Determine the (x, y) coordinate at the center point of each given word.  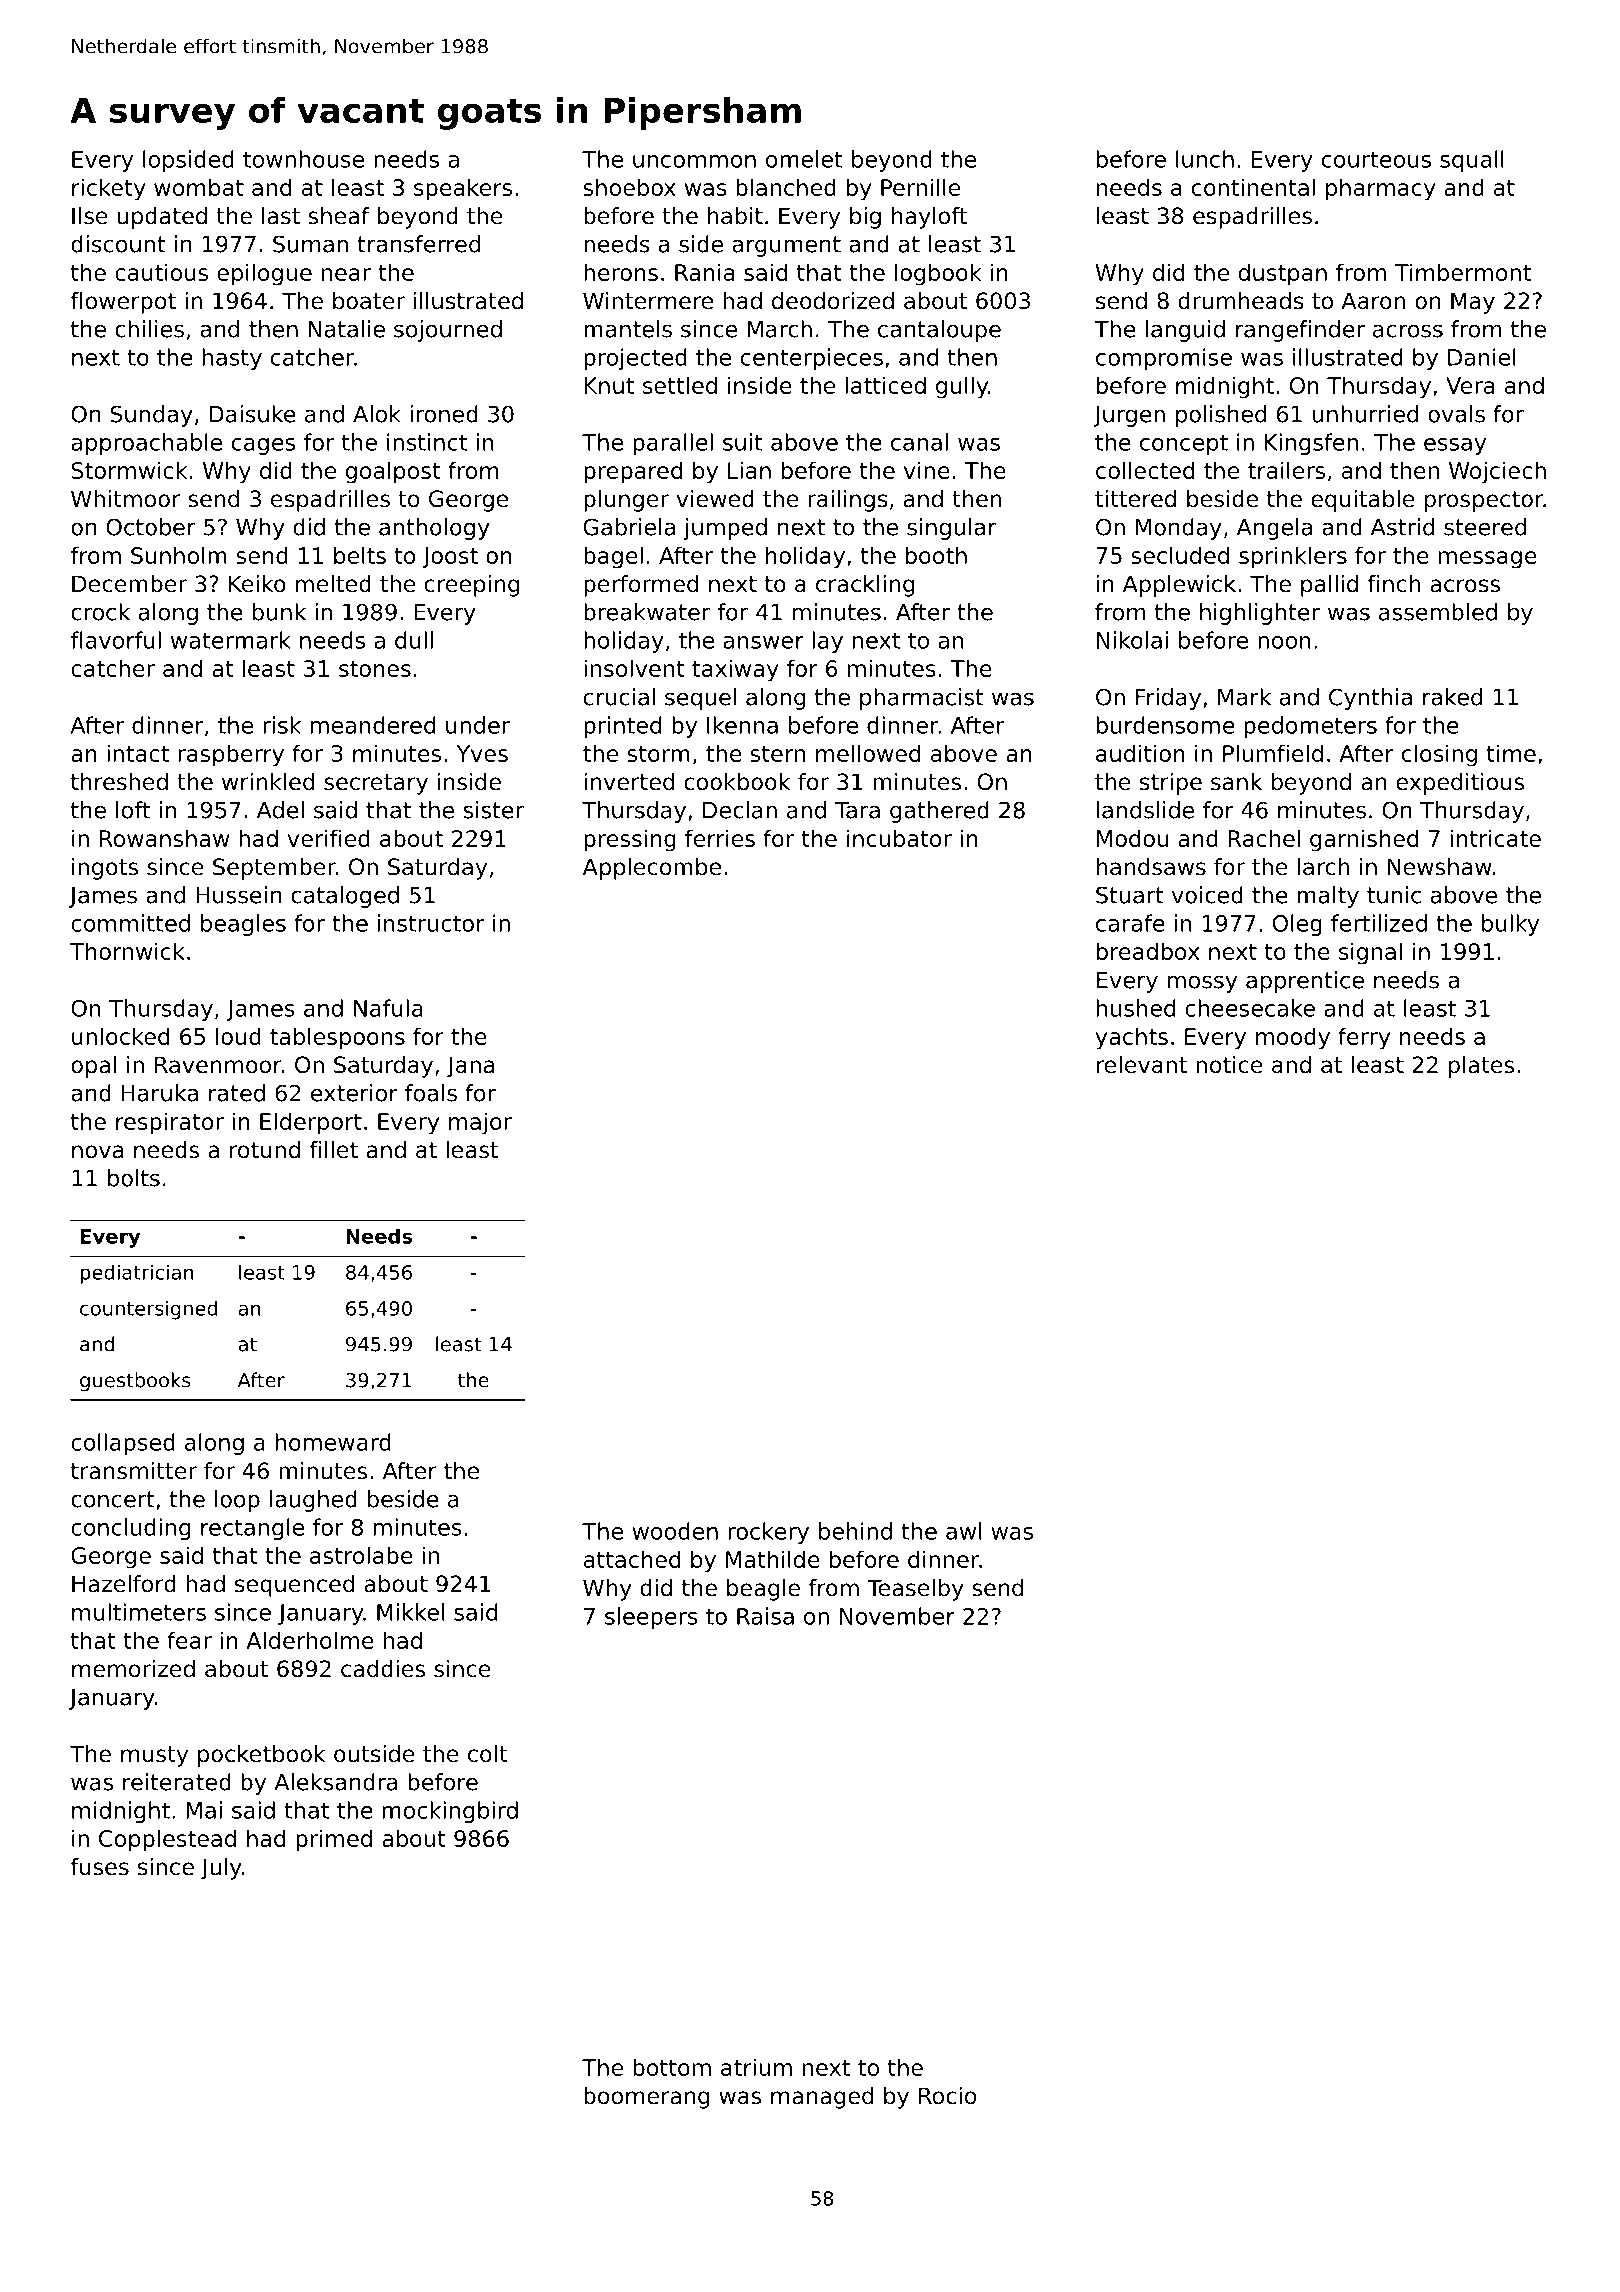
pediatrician (137, 1274)
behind (855, 1531)
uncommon (694, 161)
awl (963, 1531)
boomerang (646, 2098)
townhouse (303, 159)
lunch (1205, 159)
